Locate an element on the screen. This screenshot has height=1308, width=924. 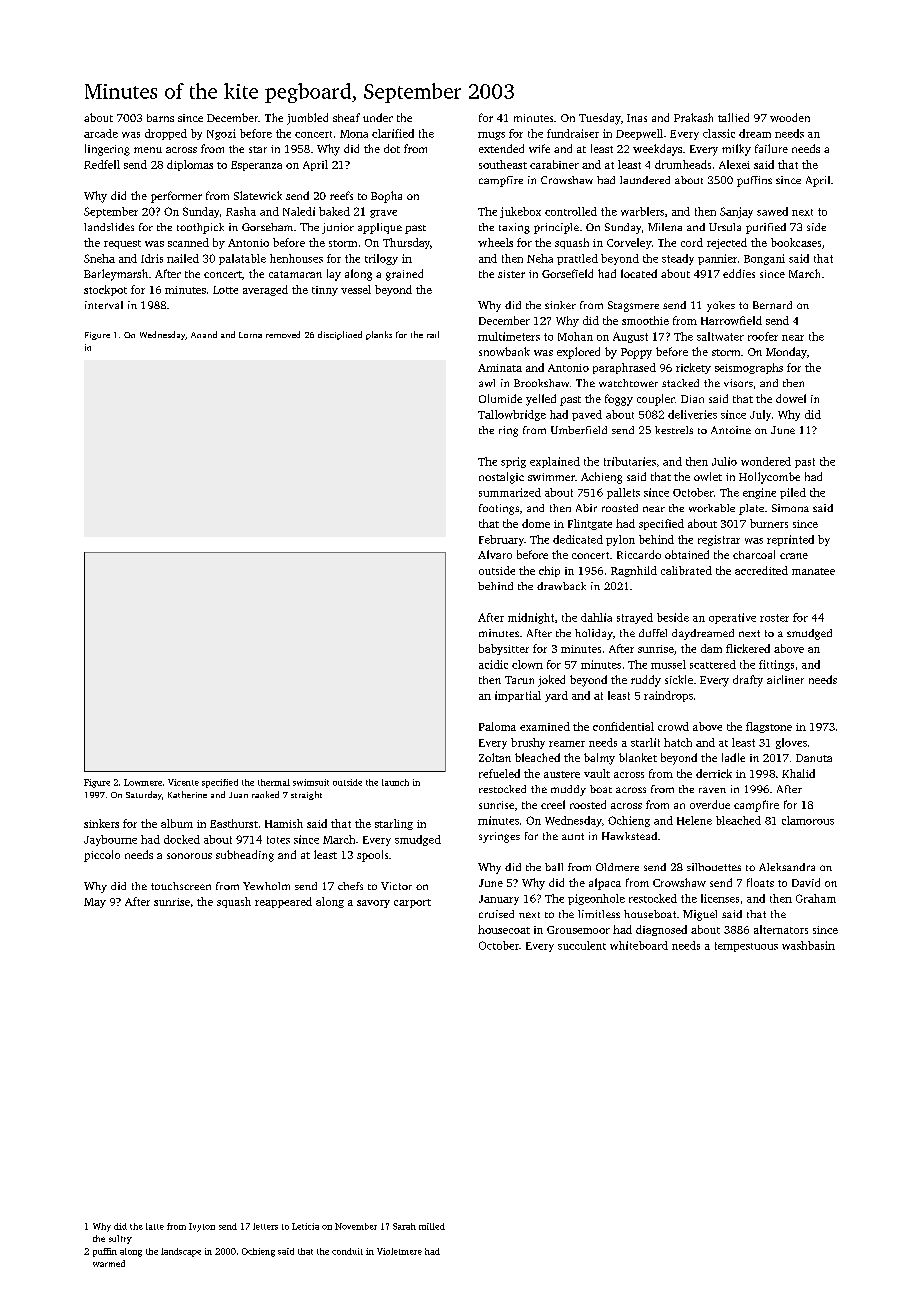
southeast is located at coordinates (503, 164).
